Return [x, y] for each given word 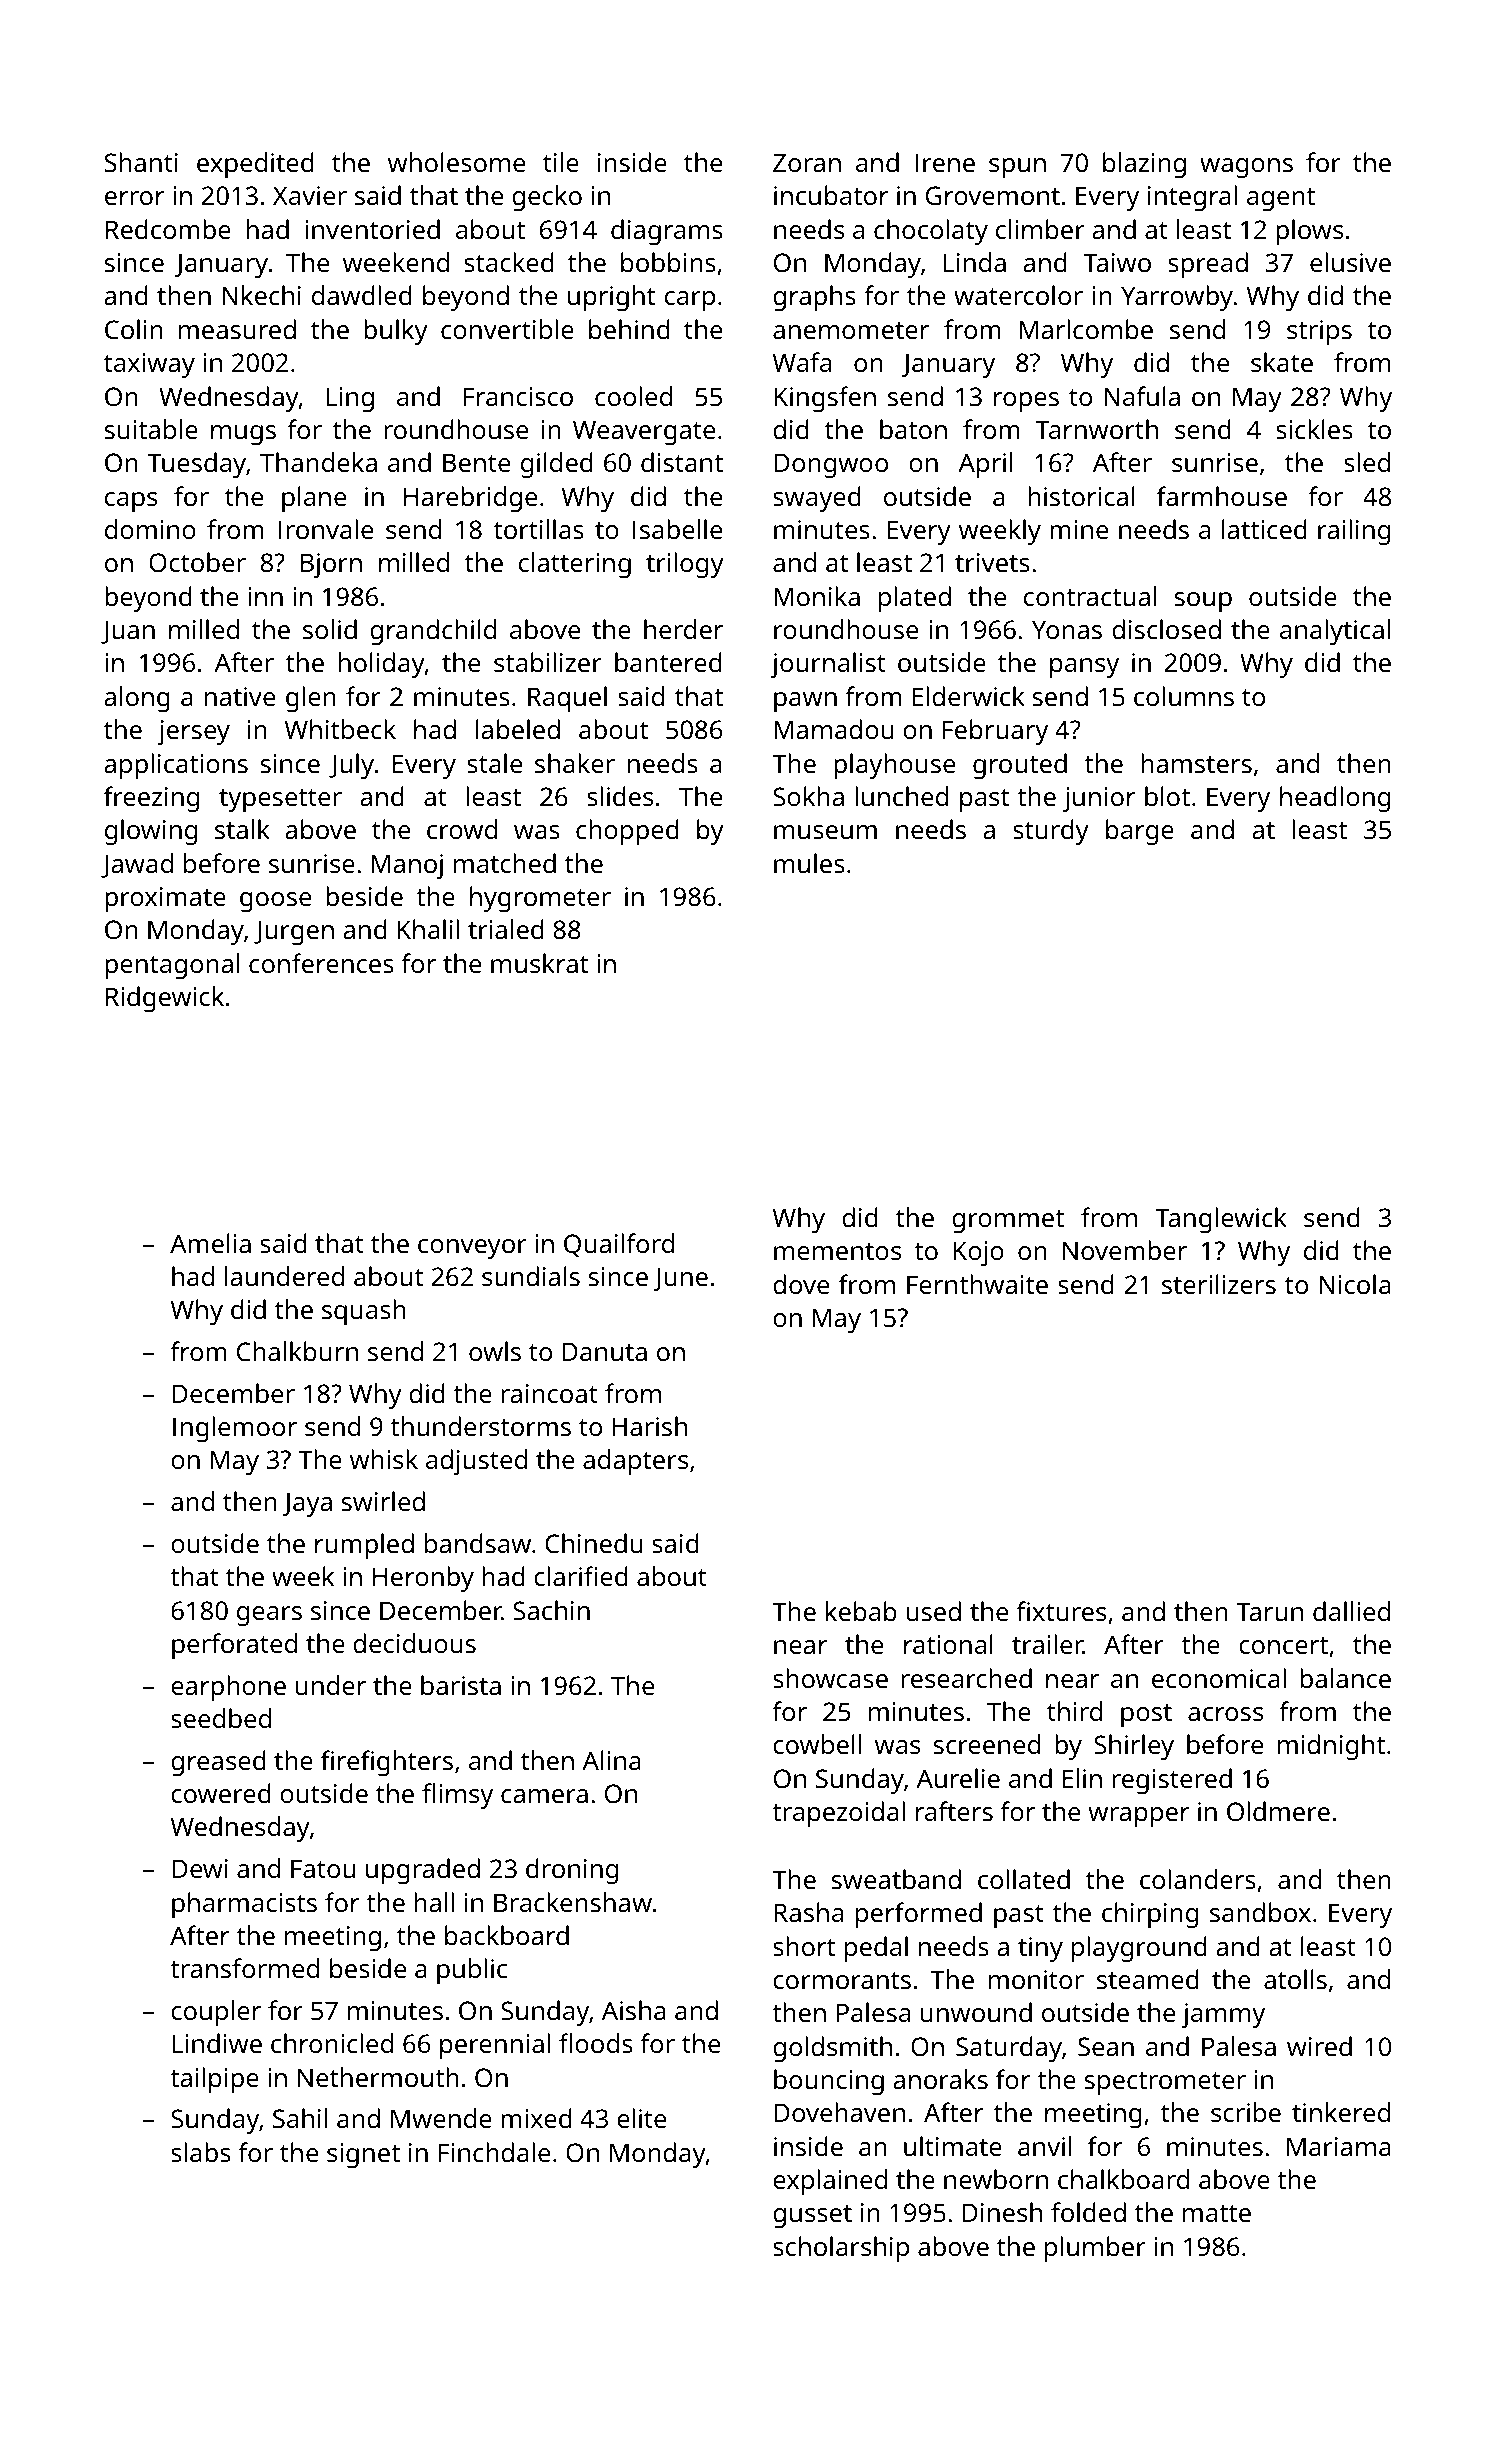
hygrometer [540, 899]
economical [1219, 1678]
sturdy [1051, 832]
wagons [1246, 168]
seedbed [221, 1718]
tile [561, 162]
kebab [861, 1611]
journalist [828, 665]
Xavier [310, 195]
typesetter [280, 800]
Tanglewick [1221, 1220]
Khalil [428, 929]
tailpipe [214, 2080]
